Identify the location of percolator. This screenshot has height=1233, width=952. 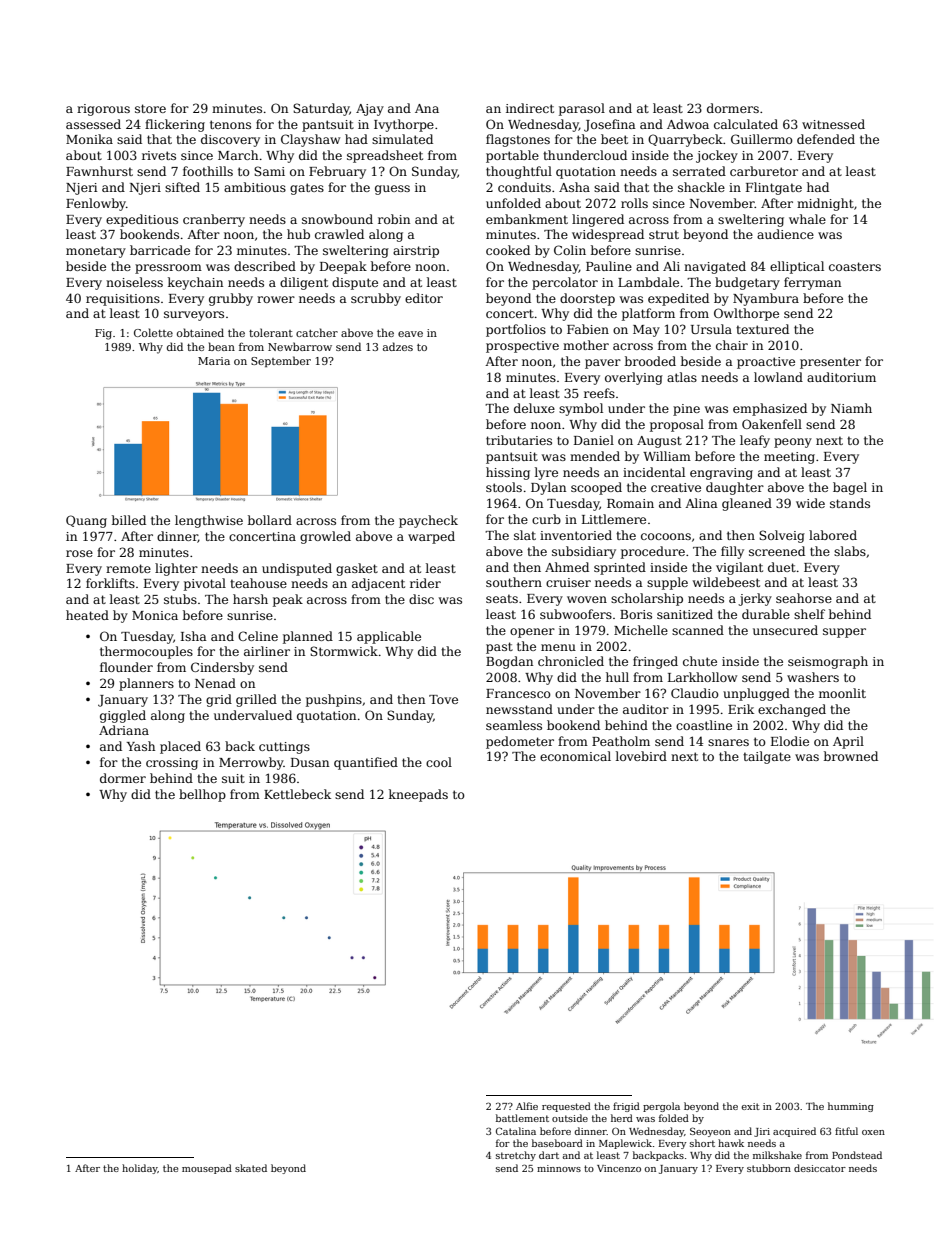
(565, 283).
